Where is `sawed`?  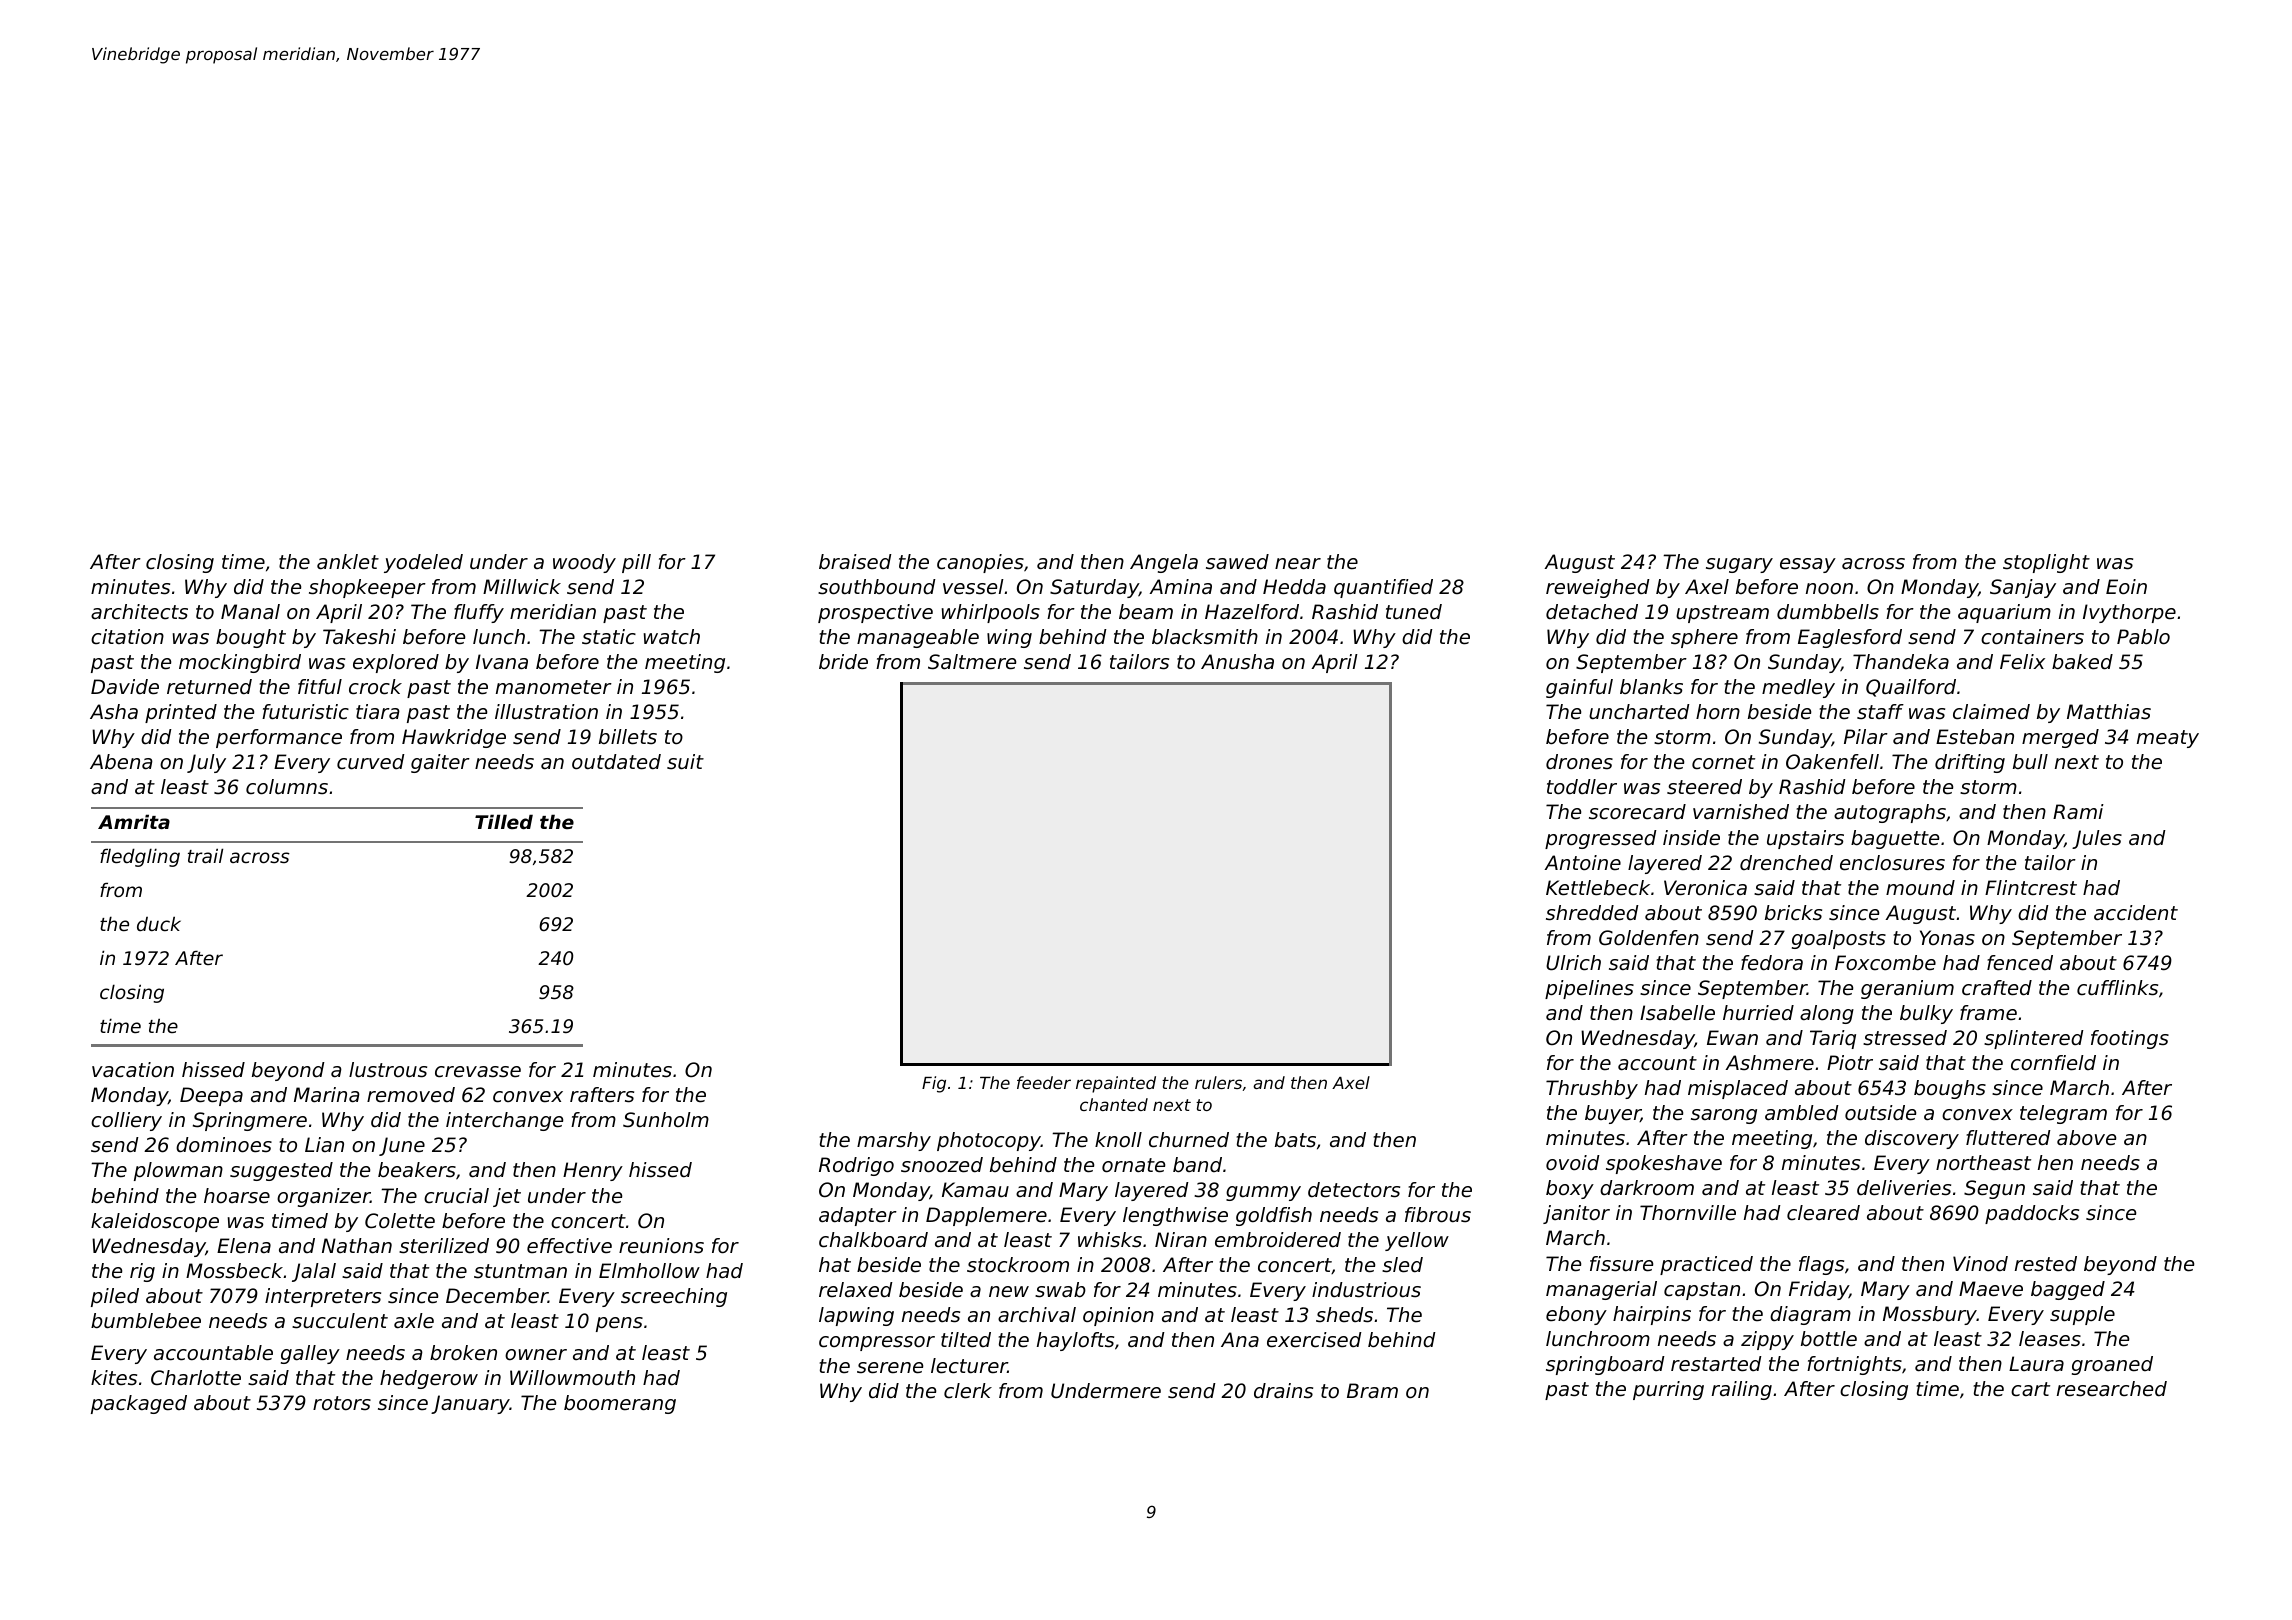
sawed is located at coordinates (1237, 562).
